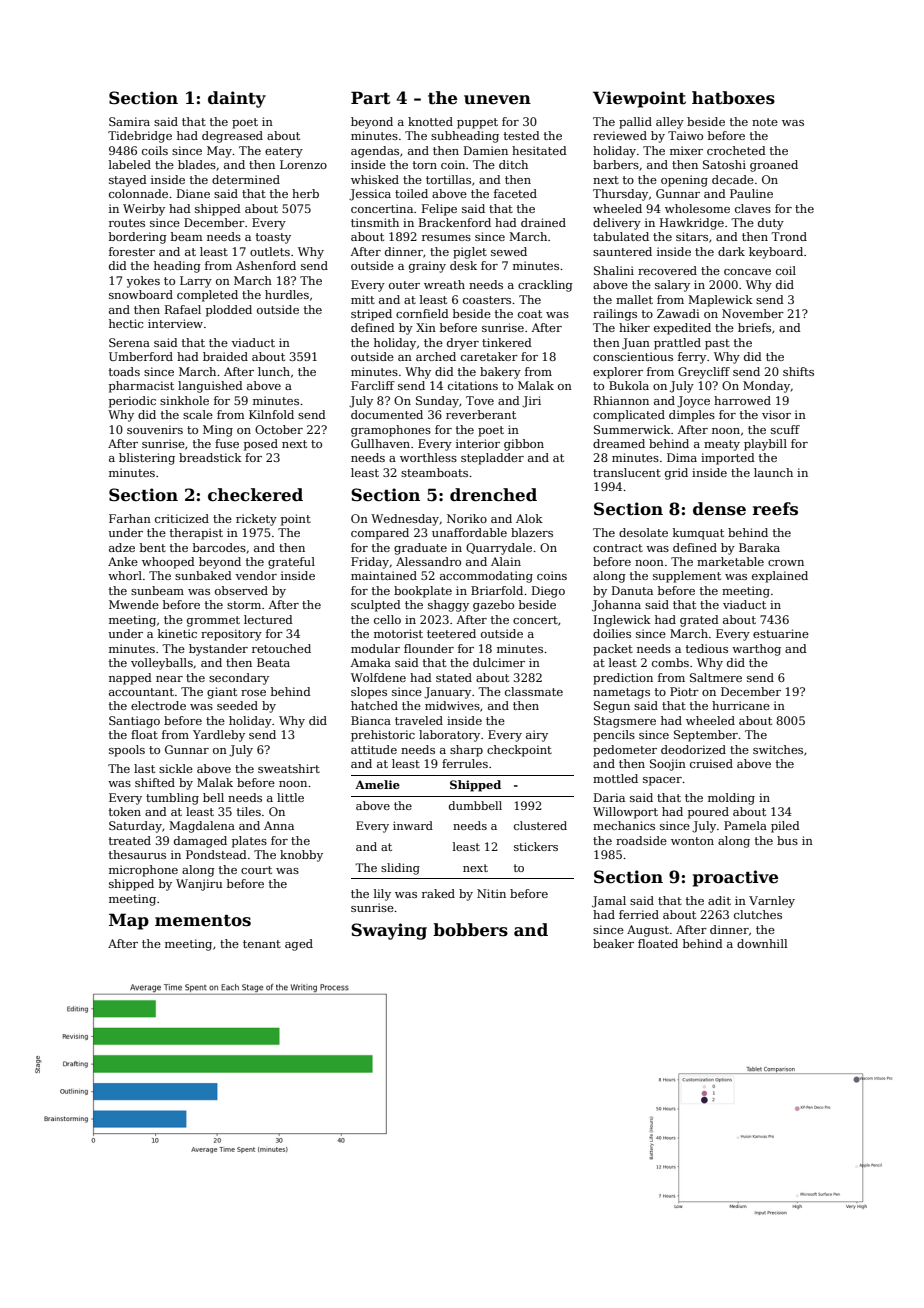 This screenshot has height=1308, width=924. Describe the element at coordinates (134, 604) in the screenshot. I see `Mwende` at that location.
